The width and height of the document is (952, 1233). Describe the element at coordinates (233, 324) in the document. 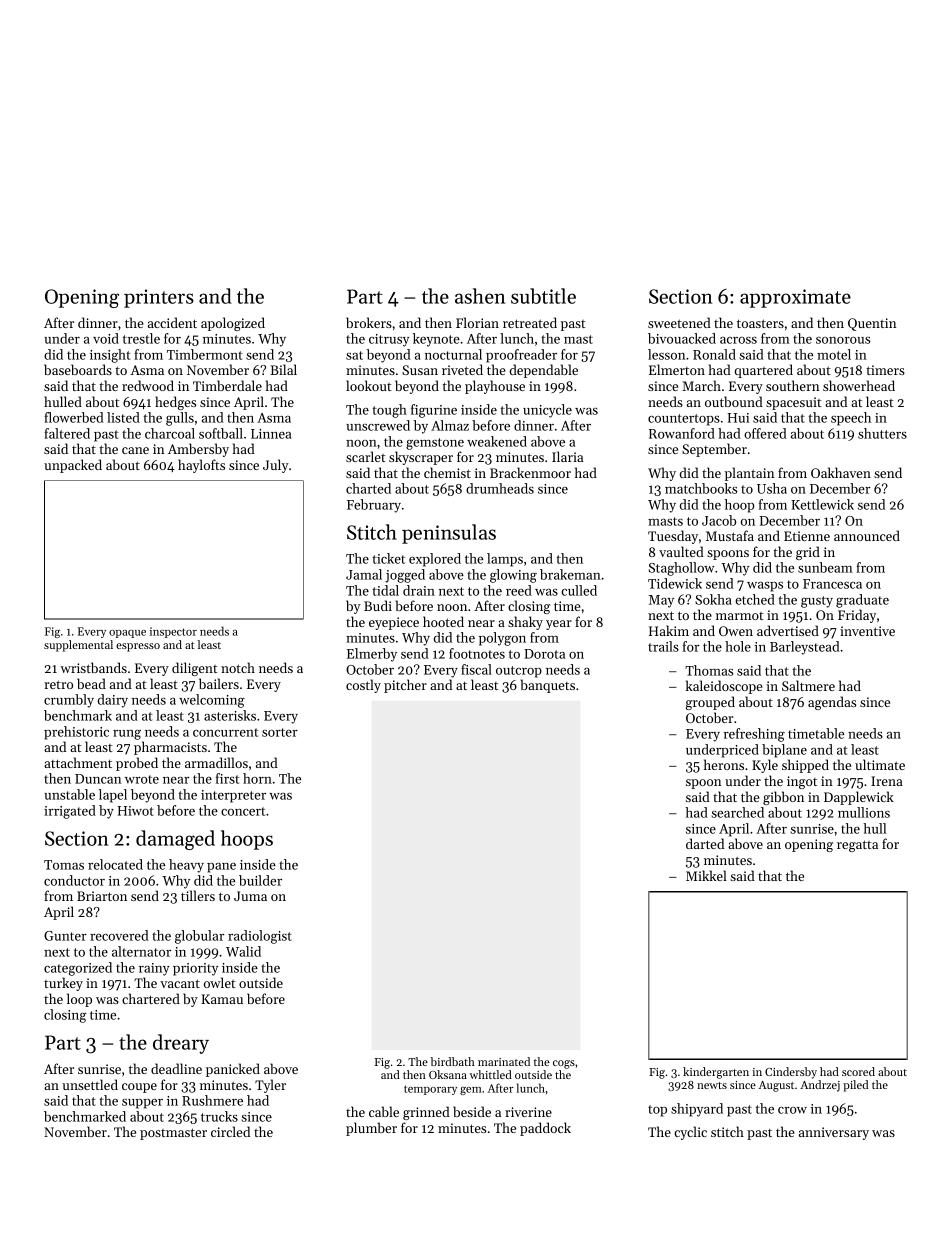

I see `apologized` at that location.
